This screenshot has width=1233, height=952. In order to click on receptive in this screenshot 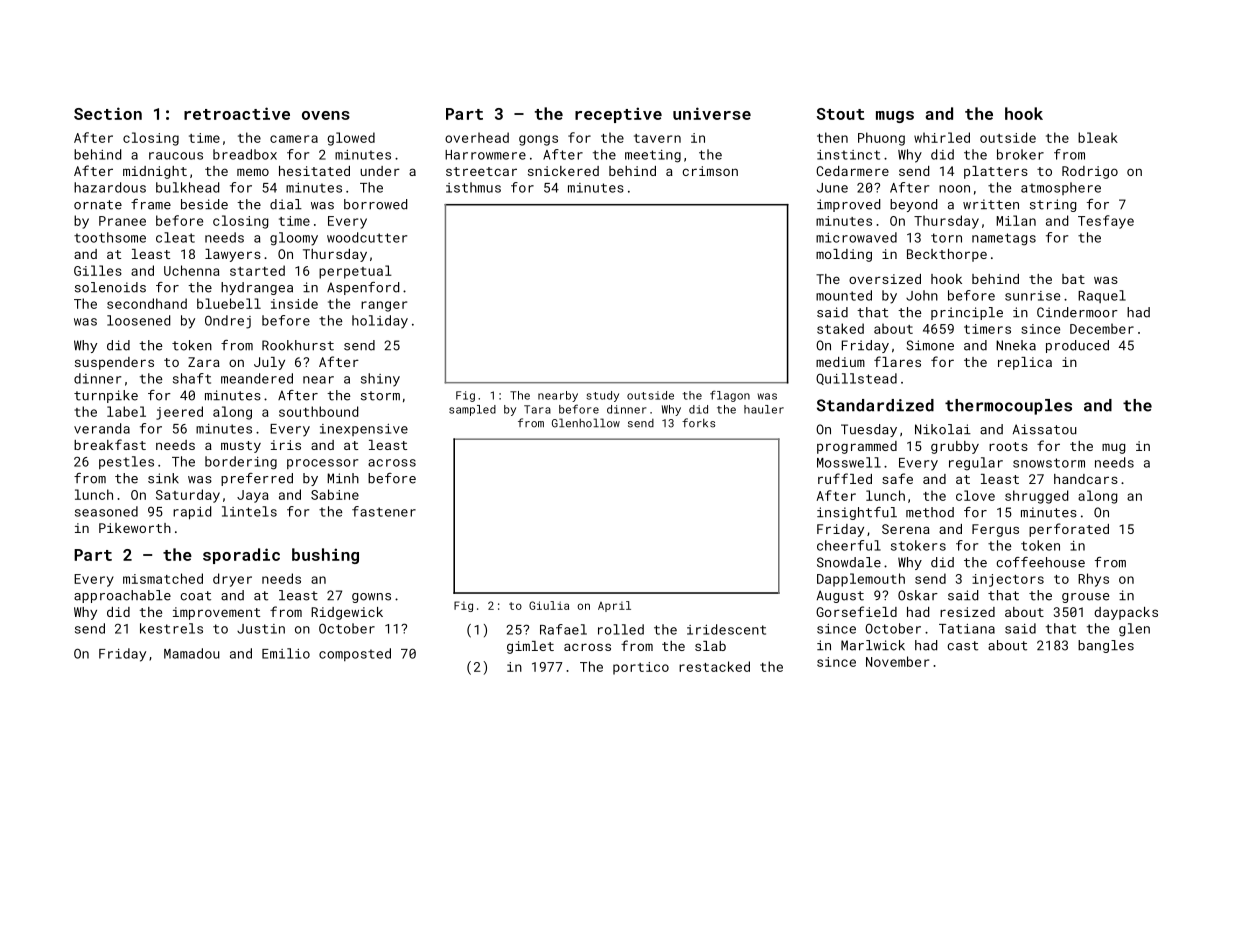, I will do `click(618, 115)`.
